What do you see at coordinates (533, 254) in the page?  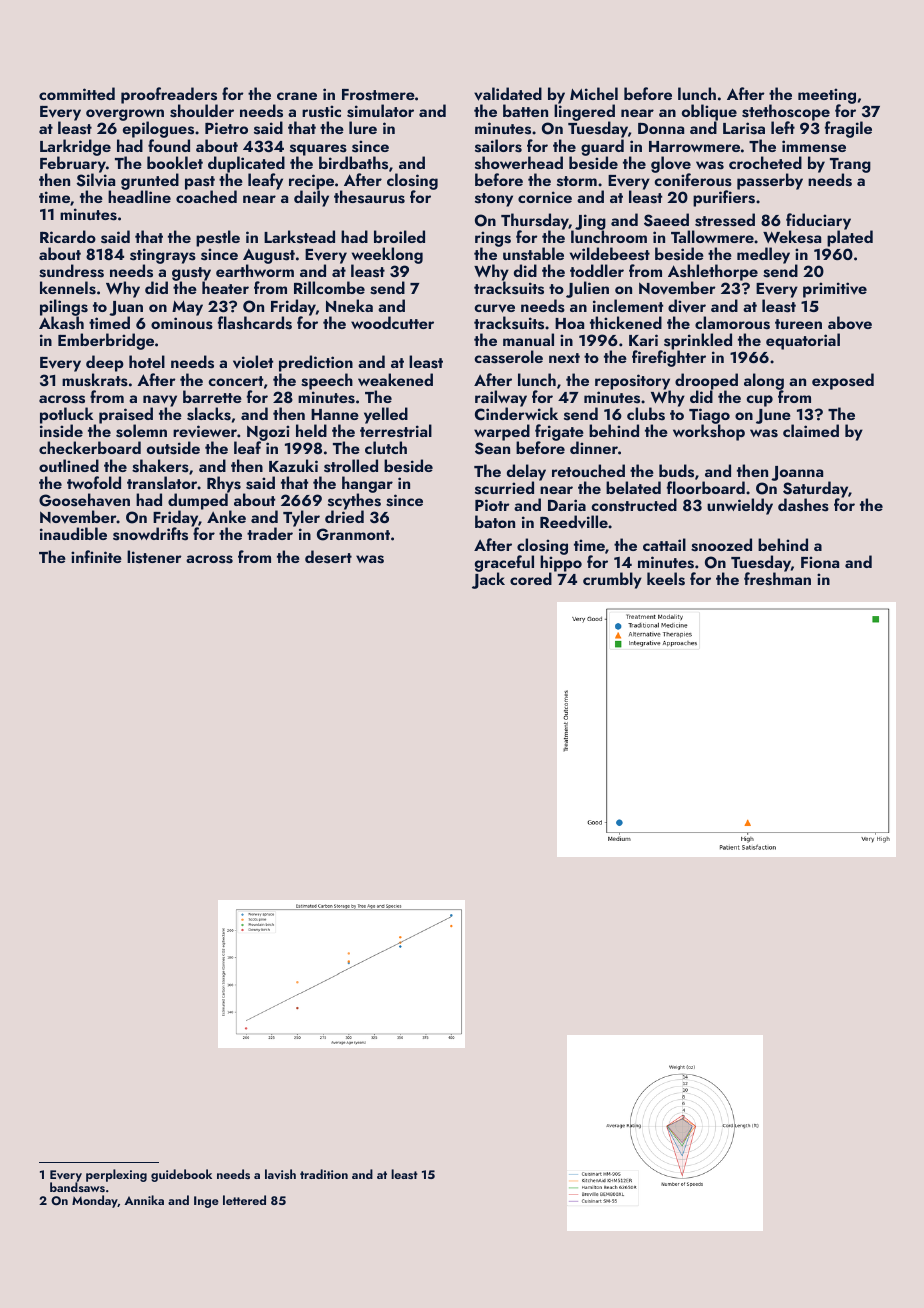 I see `unstable` at bounding box center [533, 254].
